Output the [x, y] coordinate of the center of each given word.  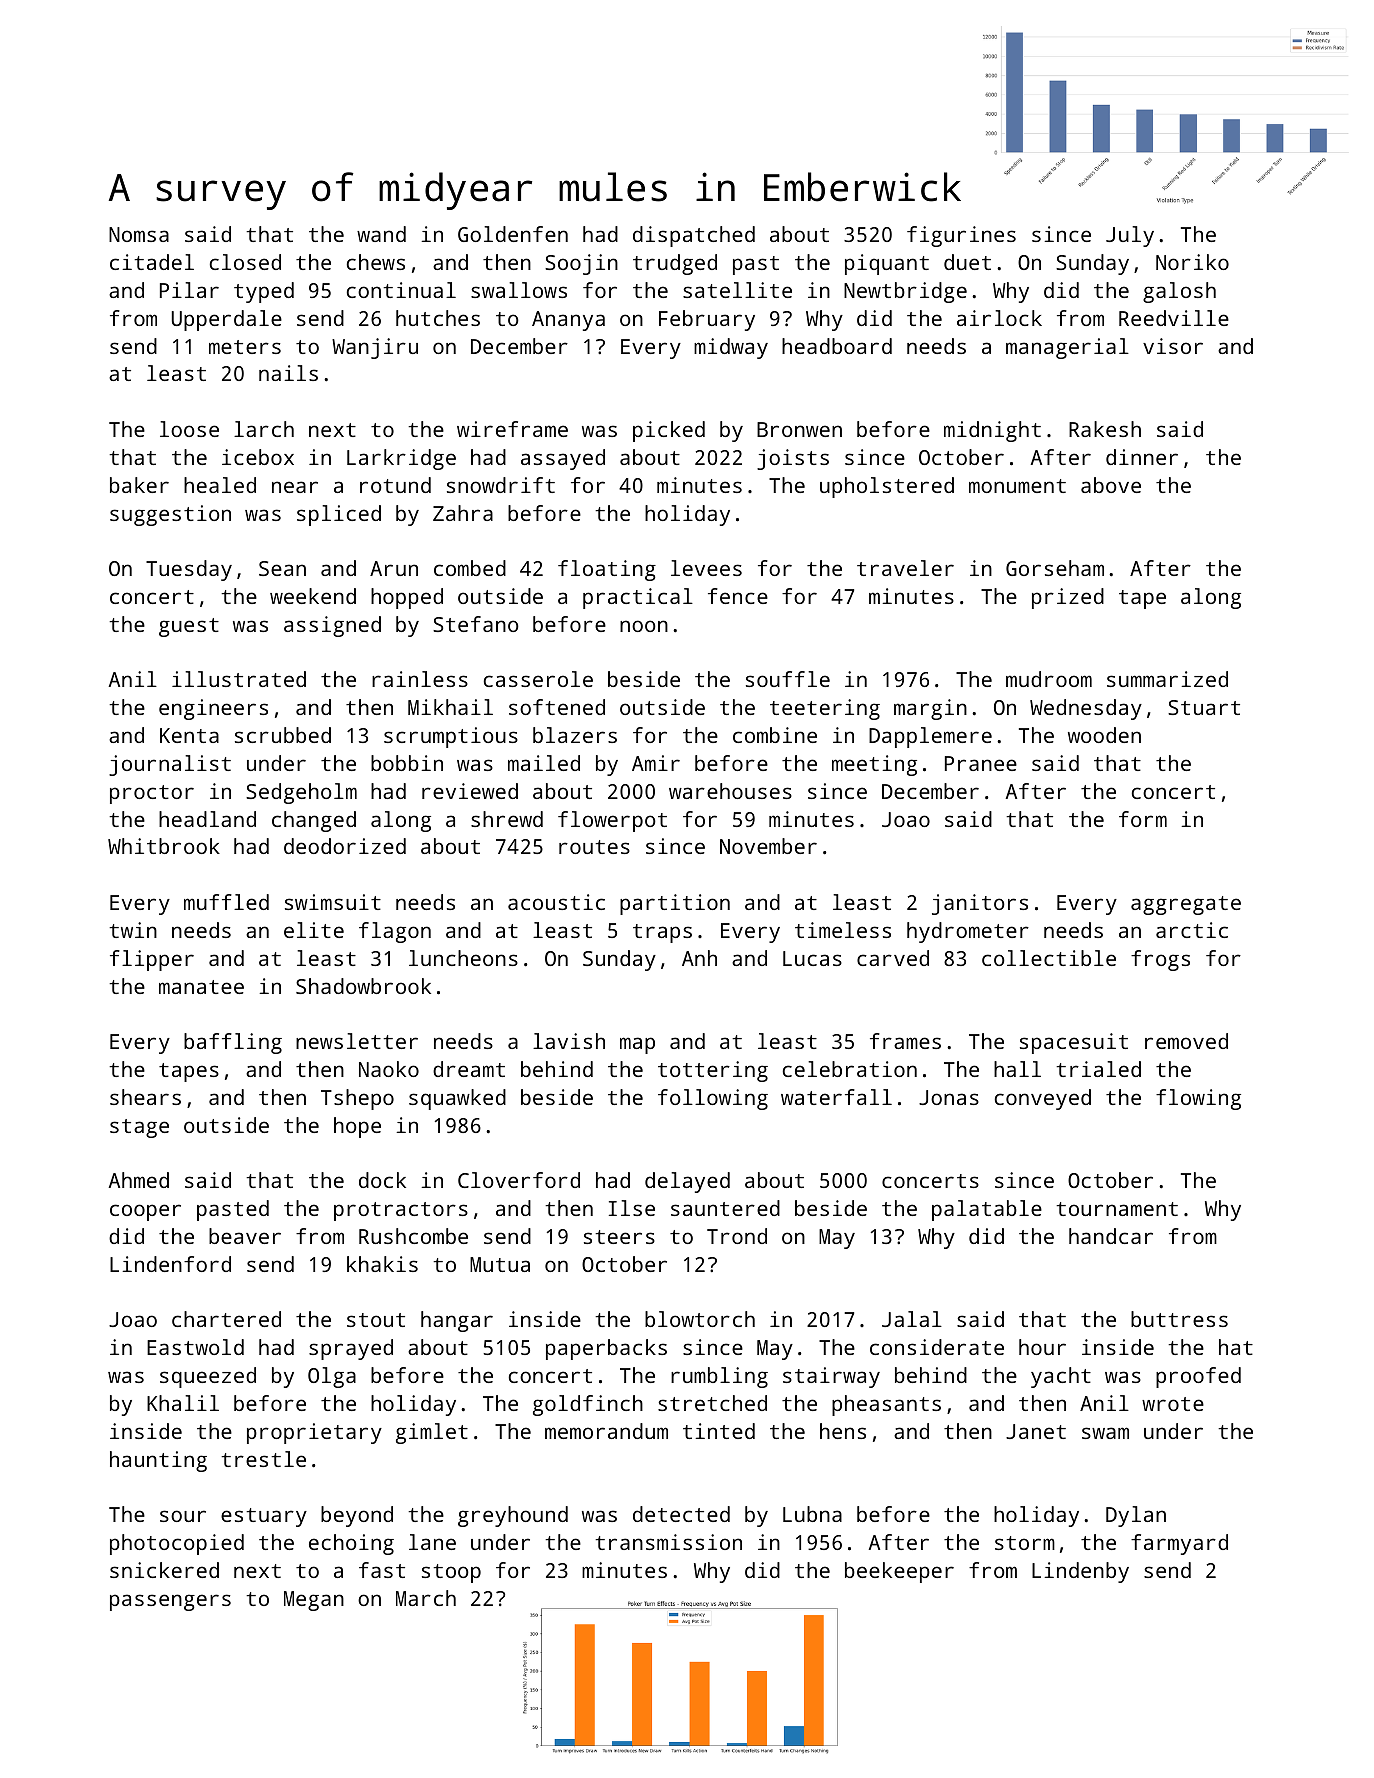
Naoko [389, 1069]
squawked [457, 1099]
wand [381, 234]
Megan [314, 1601]
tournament [1117, 1209]
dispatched [694, 236]
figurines [961, 236]
